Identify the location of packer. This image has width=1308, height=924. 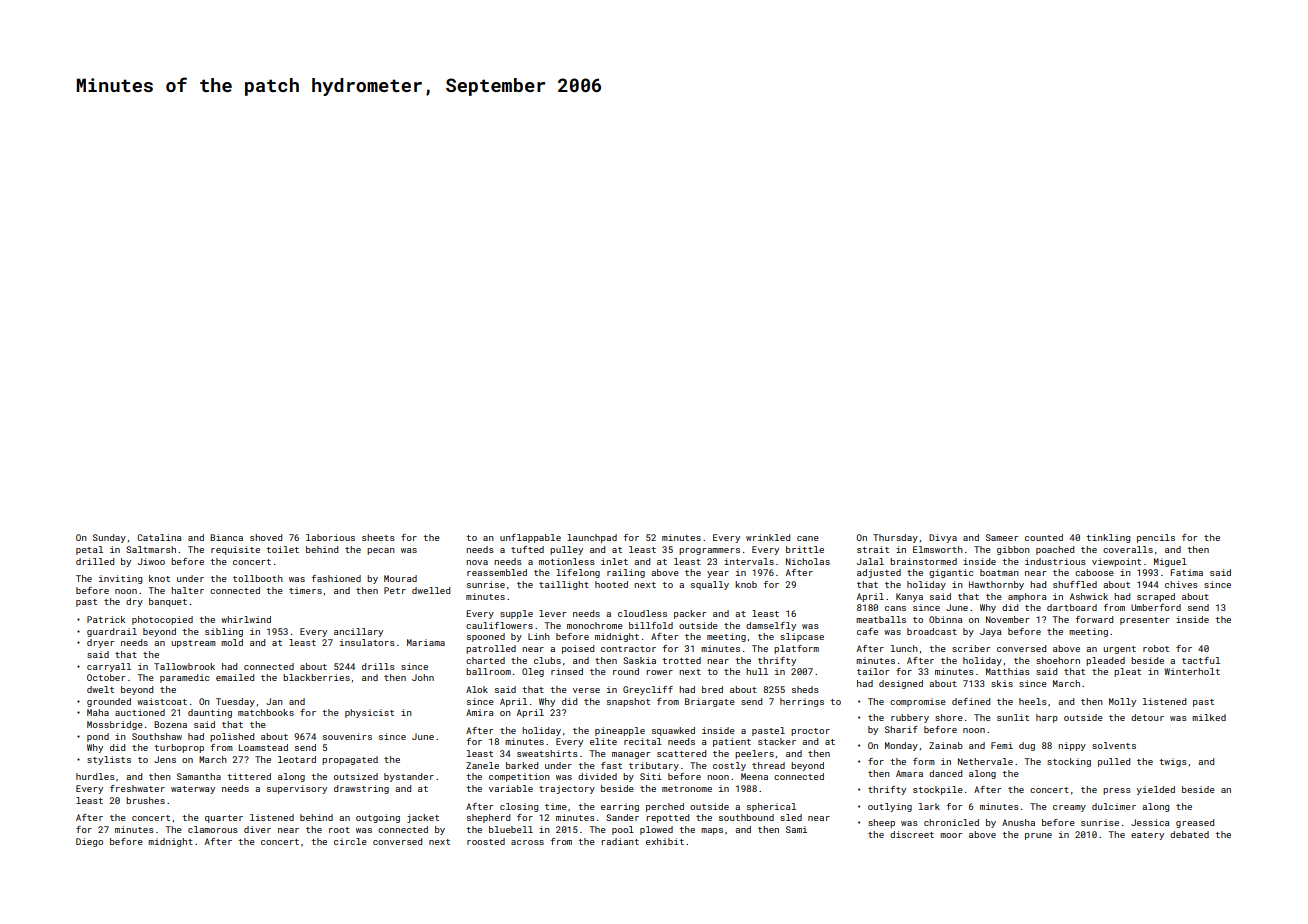
(690, 614).
